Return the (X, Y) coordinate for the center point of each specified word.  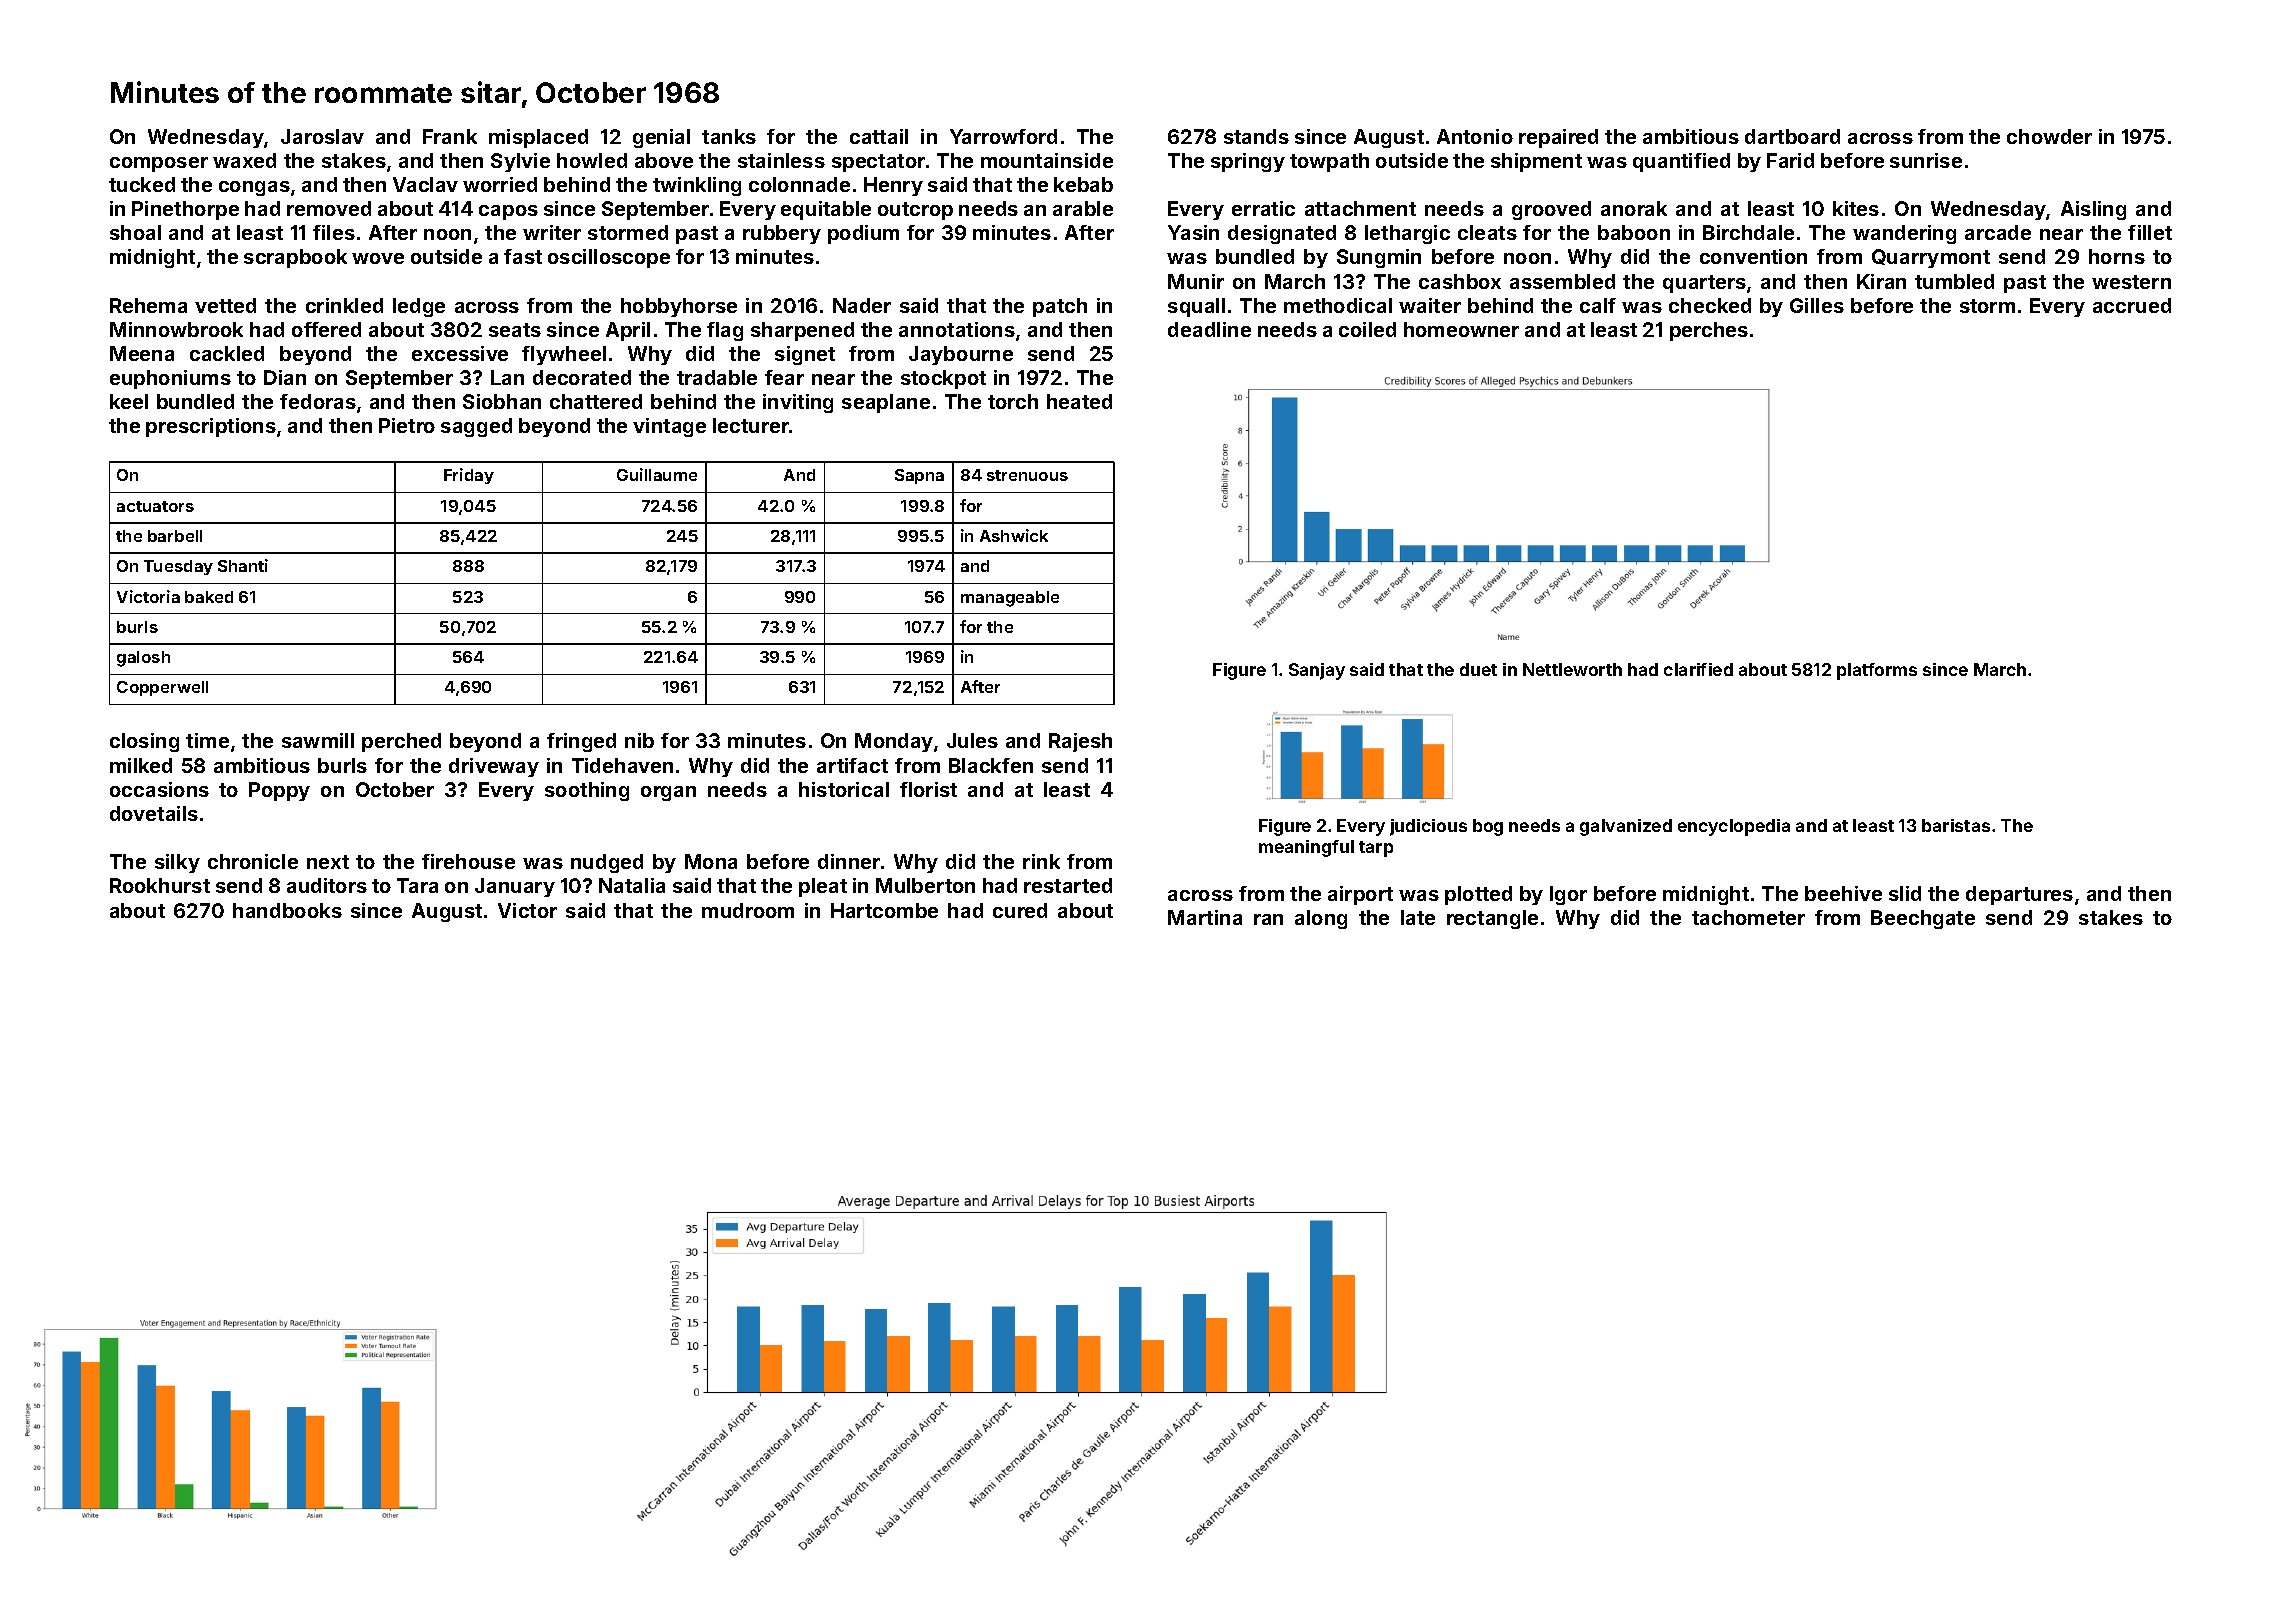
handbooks (287, 910)
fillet (2150, 232)
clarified (1698, 669)
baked (209, 597)
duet (1478, 669)
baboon (1634, 232)
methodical (1338, 305)
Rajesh (1080, 742)
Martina (1205, 917)
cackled (227, 353)
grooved (1551, 210)
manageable (1010, 599)
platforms (1877, 671)
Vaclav (425, 184)
